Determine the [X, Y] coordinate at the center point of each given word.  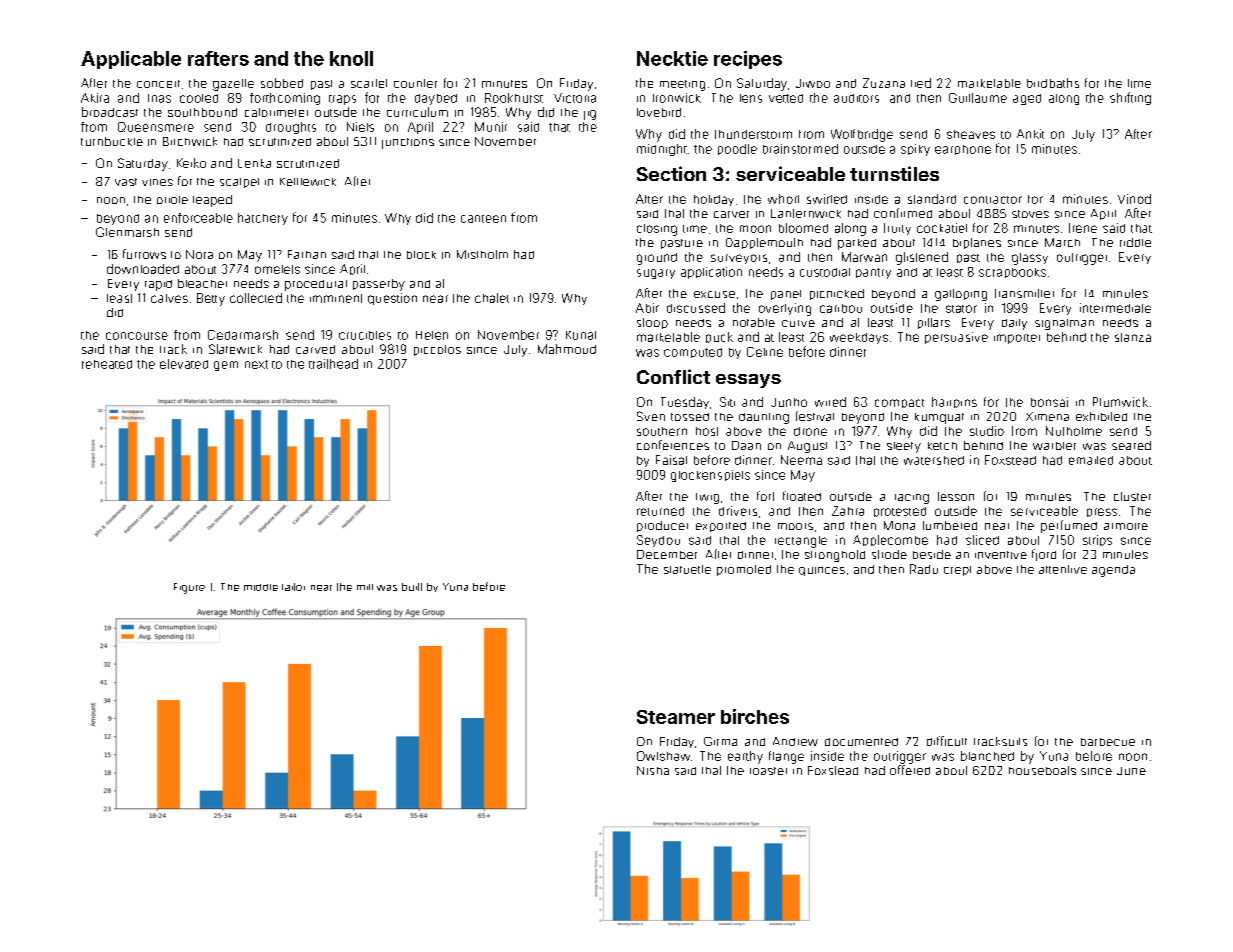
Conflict [673, 376]
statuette [687, 569]
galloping [961, 295]
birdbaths [1053, 83]
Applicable [131, 60]
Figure [189, 588]
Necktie [672, 58]
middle [261, 587]
